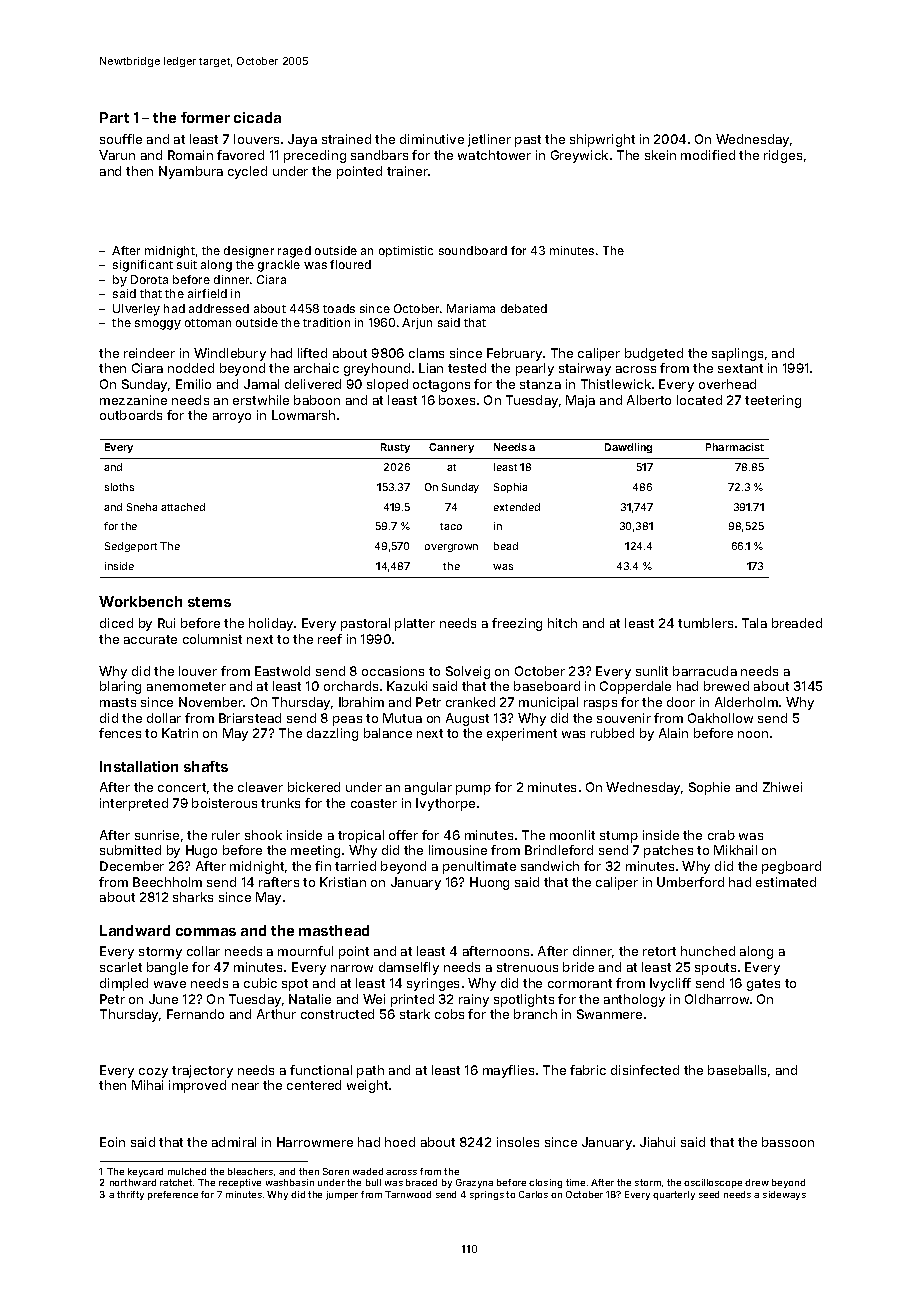 The width and height of the page is (924, 1308). I want to click on teetering, so click(773, 401).
